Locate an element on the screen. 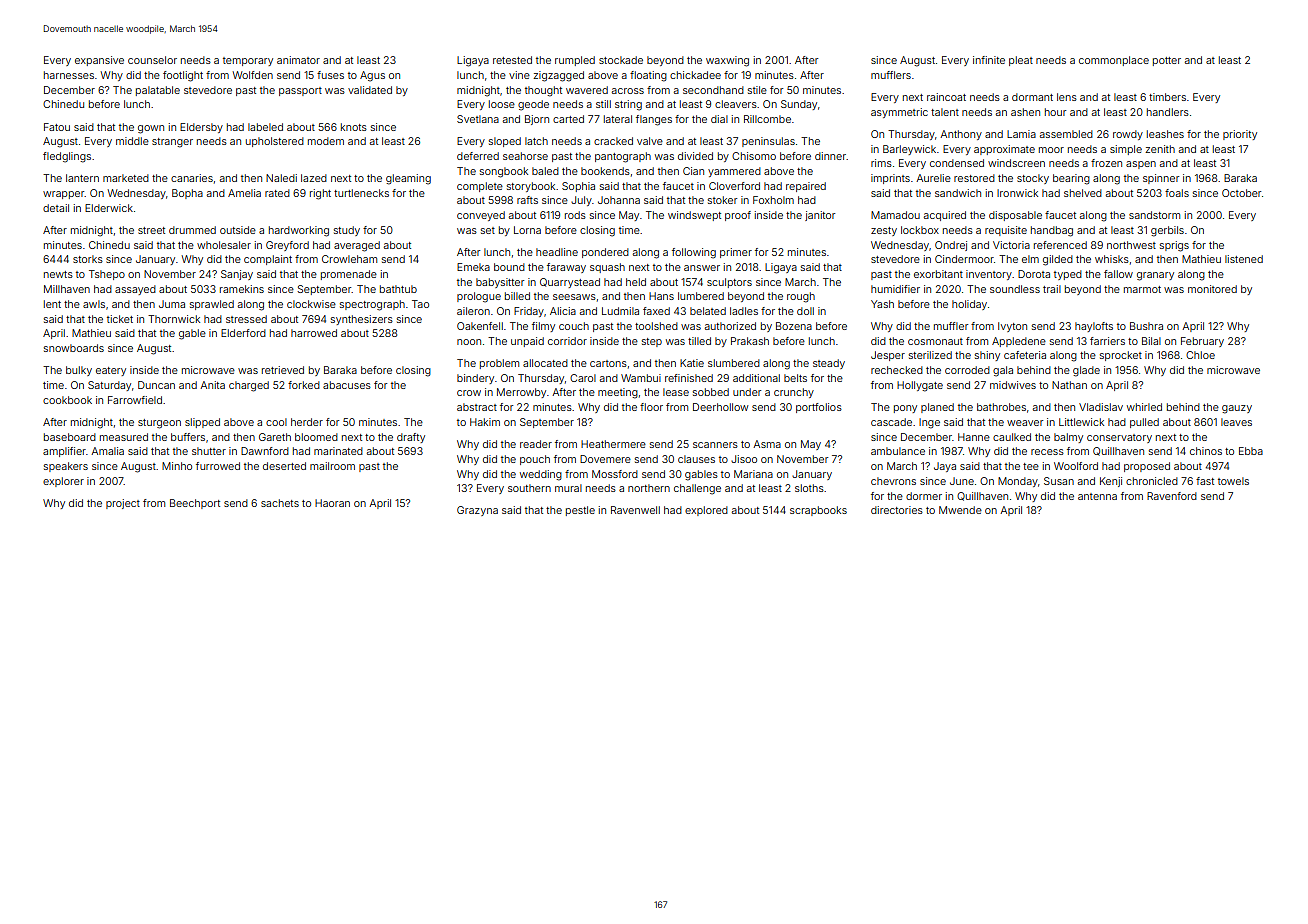 This screenshot has height=924, width=1308. retested is located at coordinates (512, 60).
